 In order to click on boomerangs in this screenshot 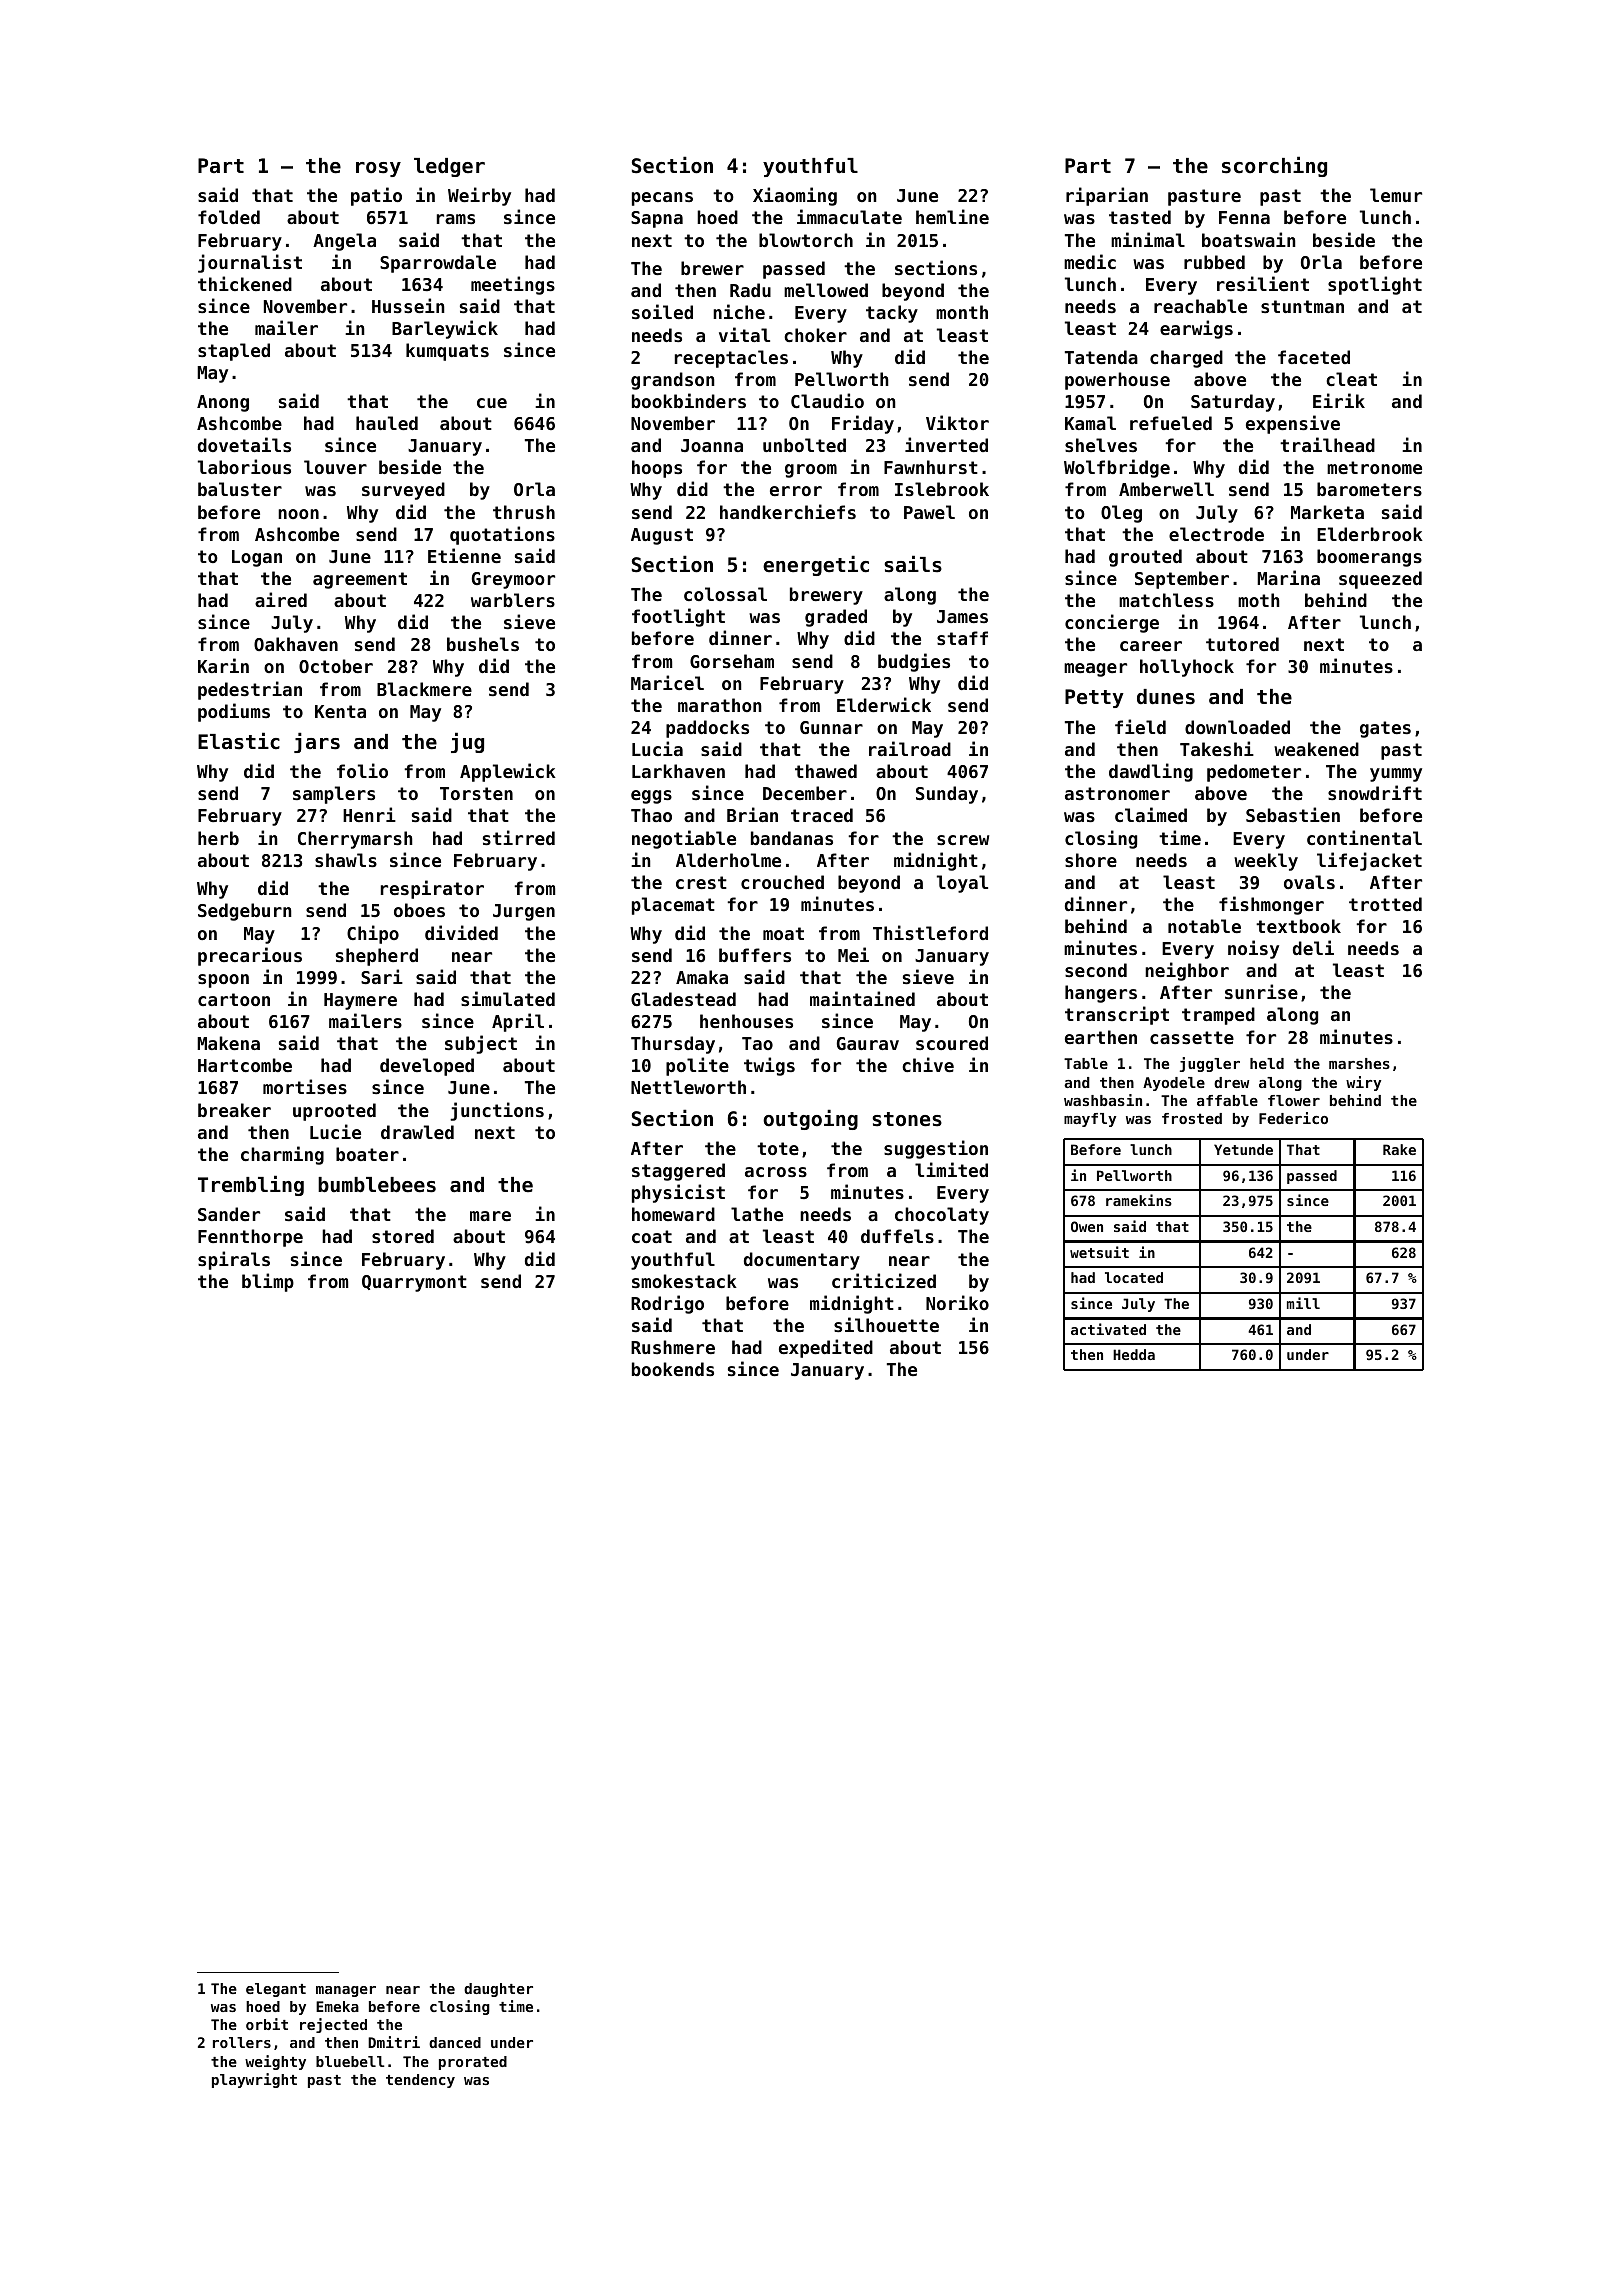, I will do `click(1369, 558)`.
